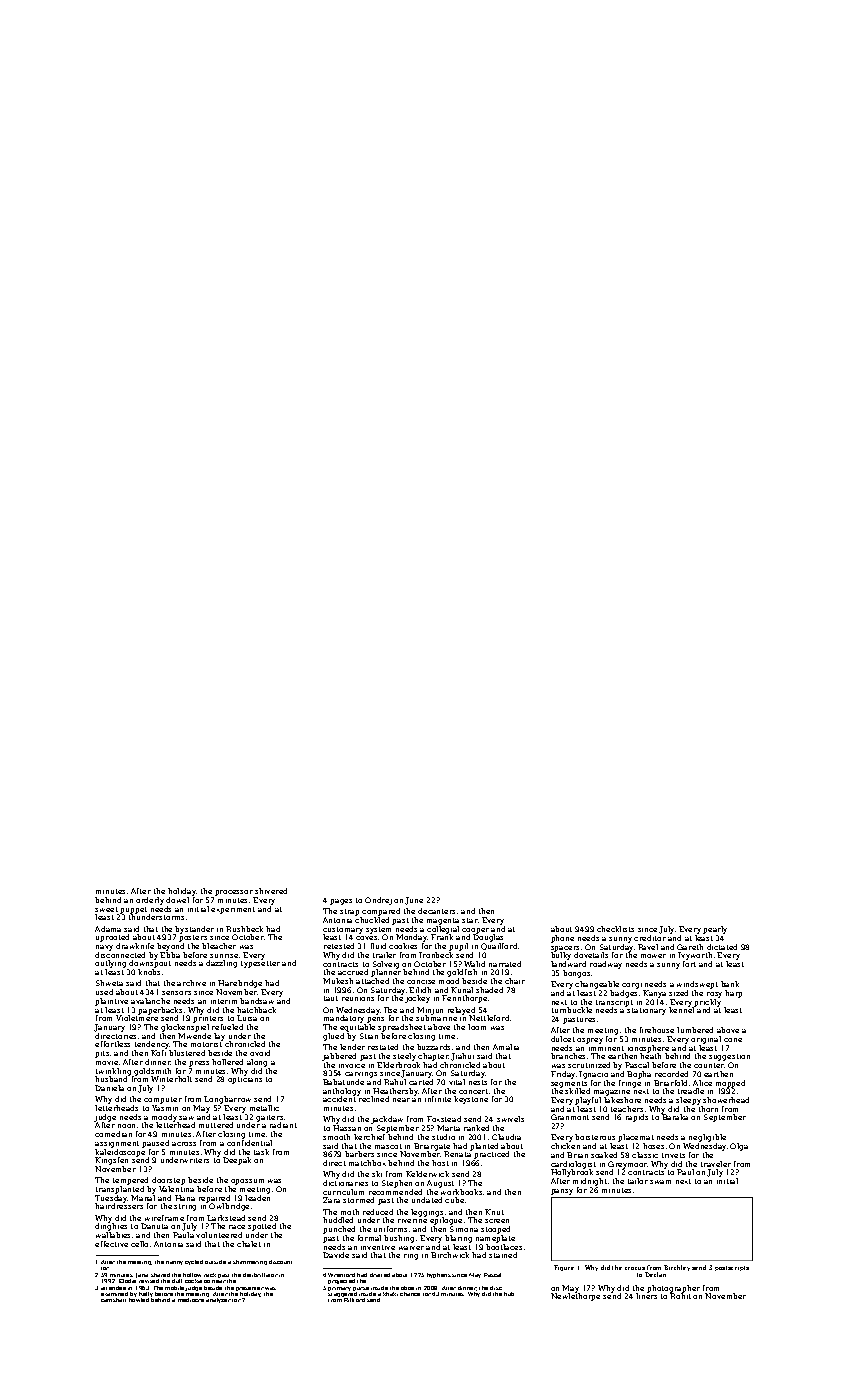 The height and width of the screenshot is (1400, 849). What do you see at coordinates (414, 901) in the screenshot?
I see `June` at bounding box center [414, 901].
